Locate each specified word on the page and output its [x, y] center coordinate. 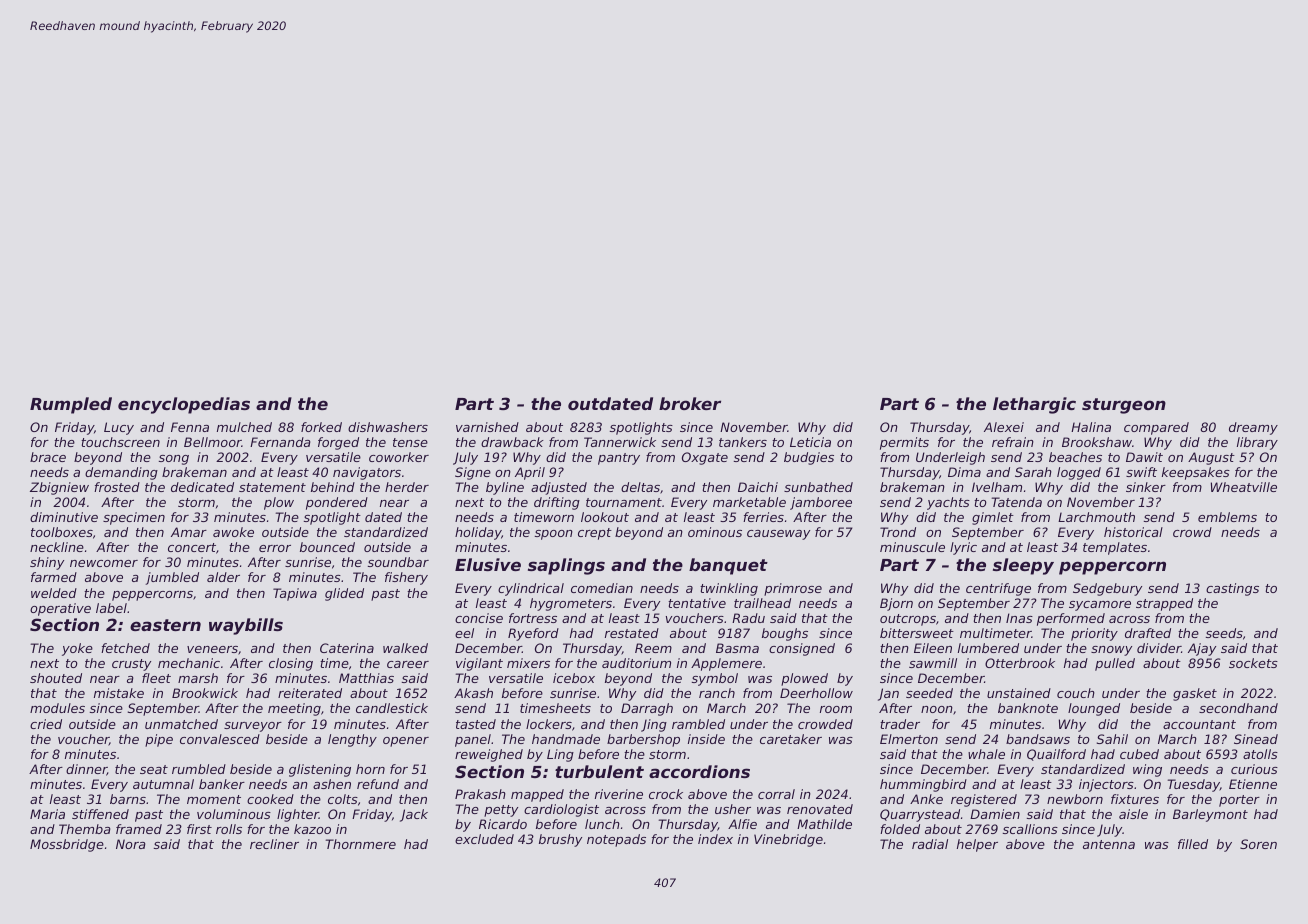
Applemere [726, 664]
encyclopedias [184, 405]
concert [192, 547]
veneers [212, 649]
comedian [602, 588]
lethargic [1034, 405]
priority [1094, 634]
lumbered [988, 648]
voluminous [234, 814]
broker [690, 403]
